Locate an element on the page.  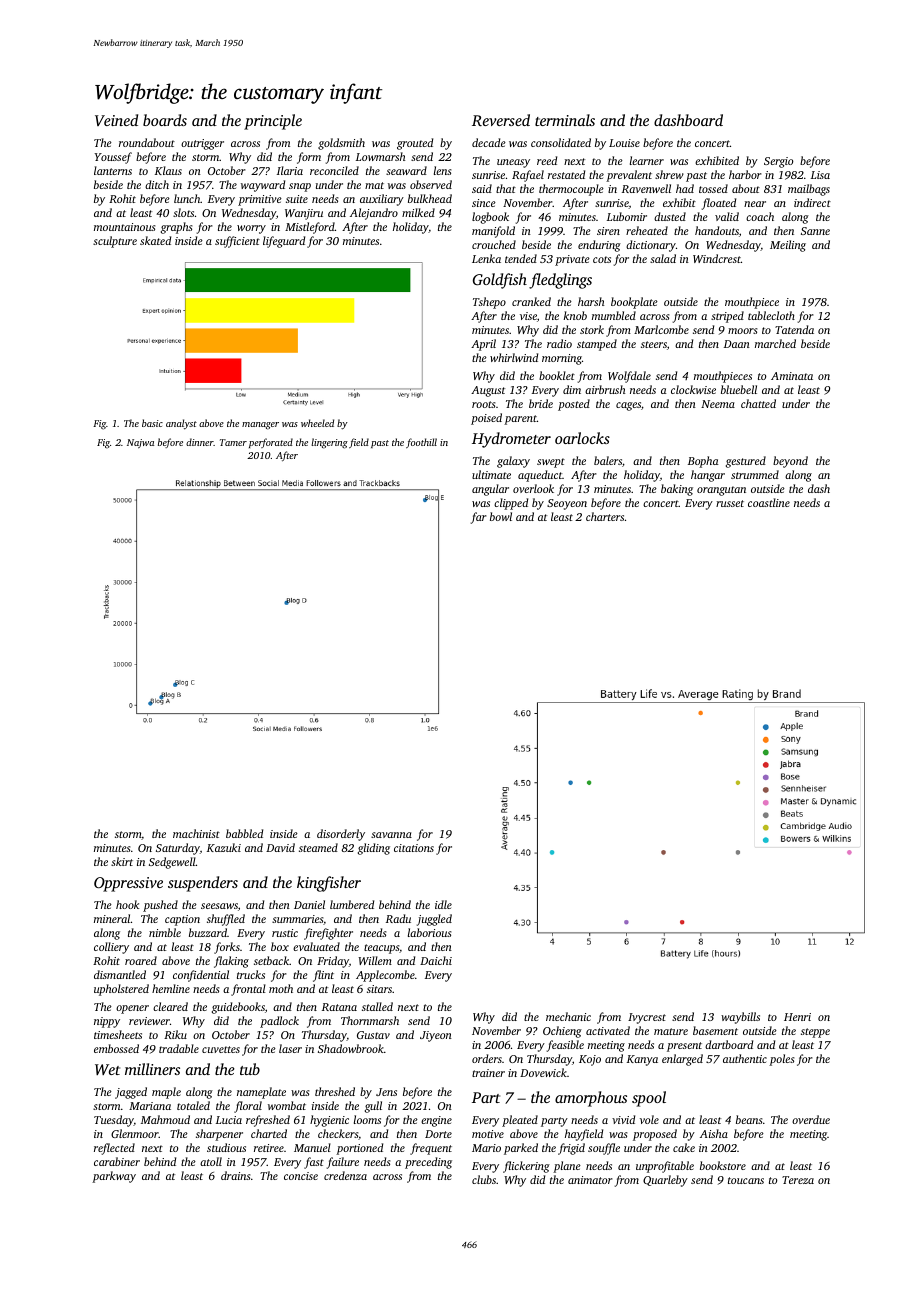
indirect is located at coordinates (812, 202).
